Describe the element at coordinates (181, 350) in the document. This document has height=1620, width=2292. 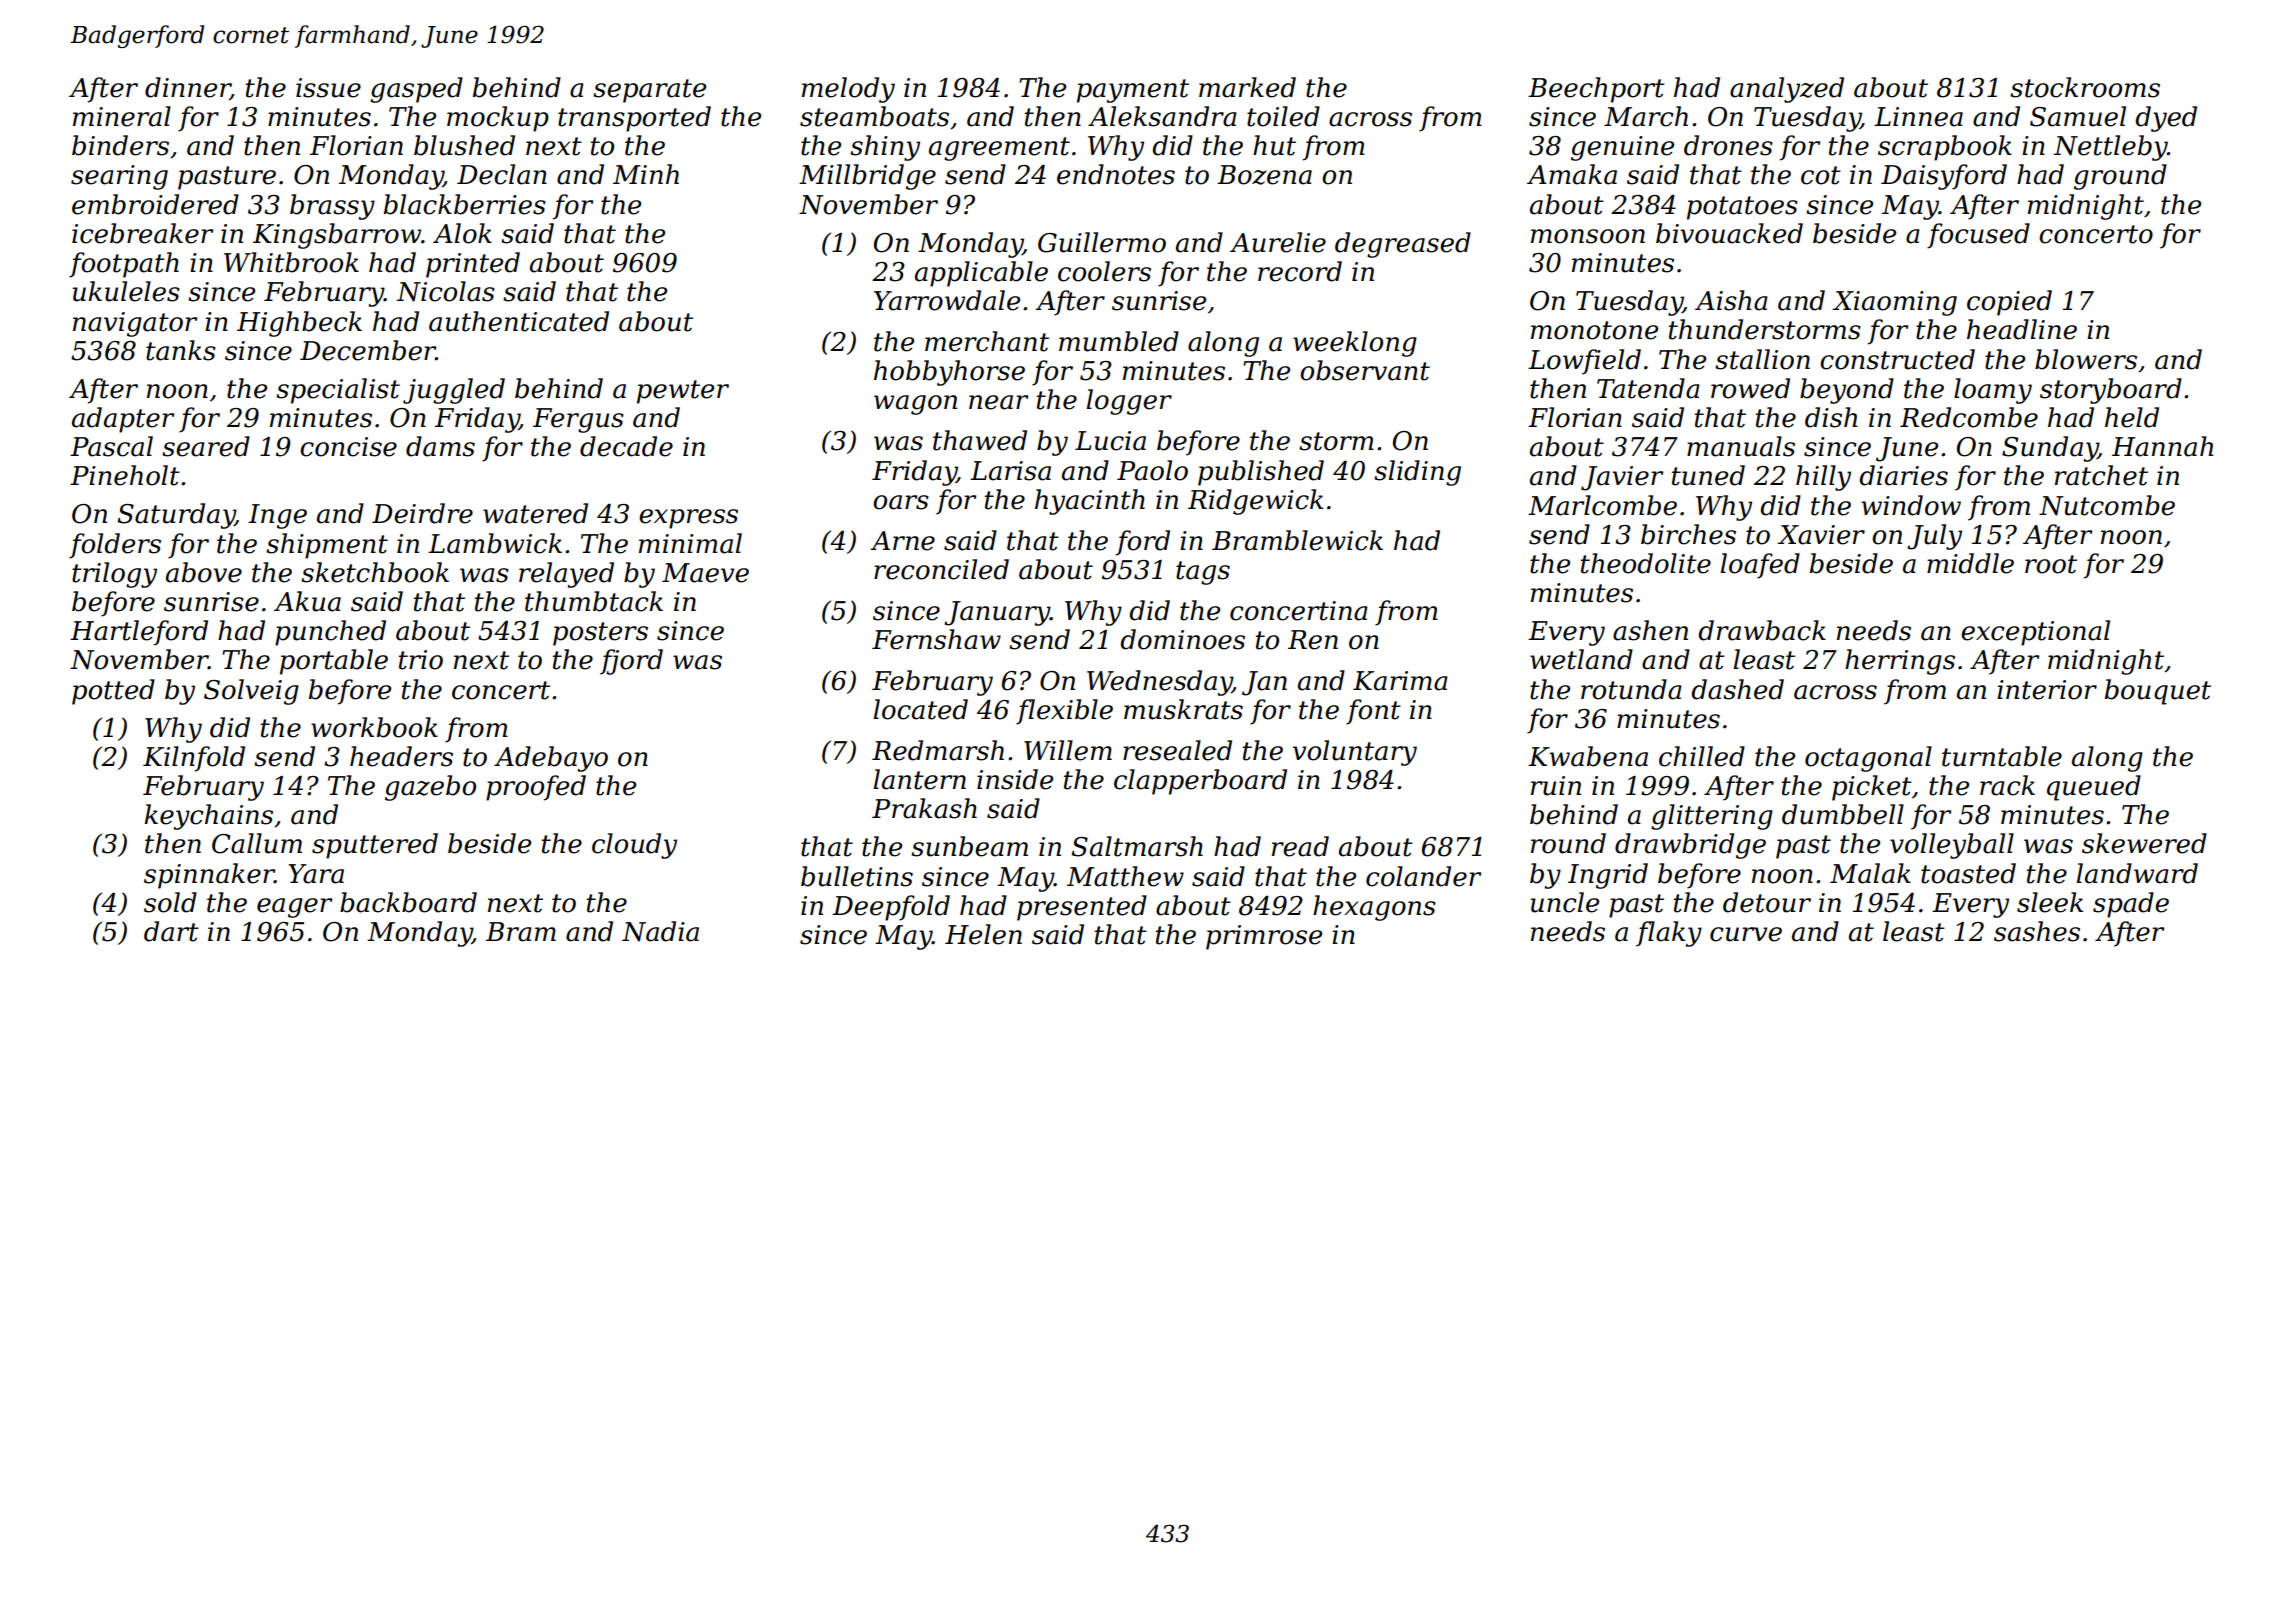
I see `tanks` at that location.
